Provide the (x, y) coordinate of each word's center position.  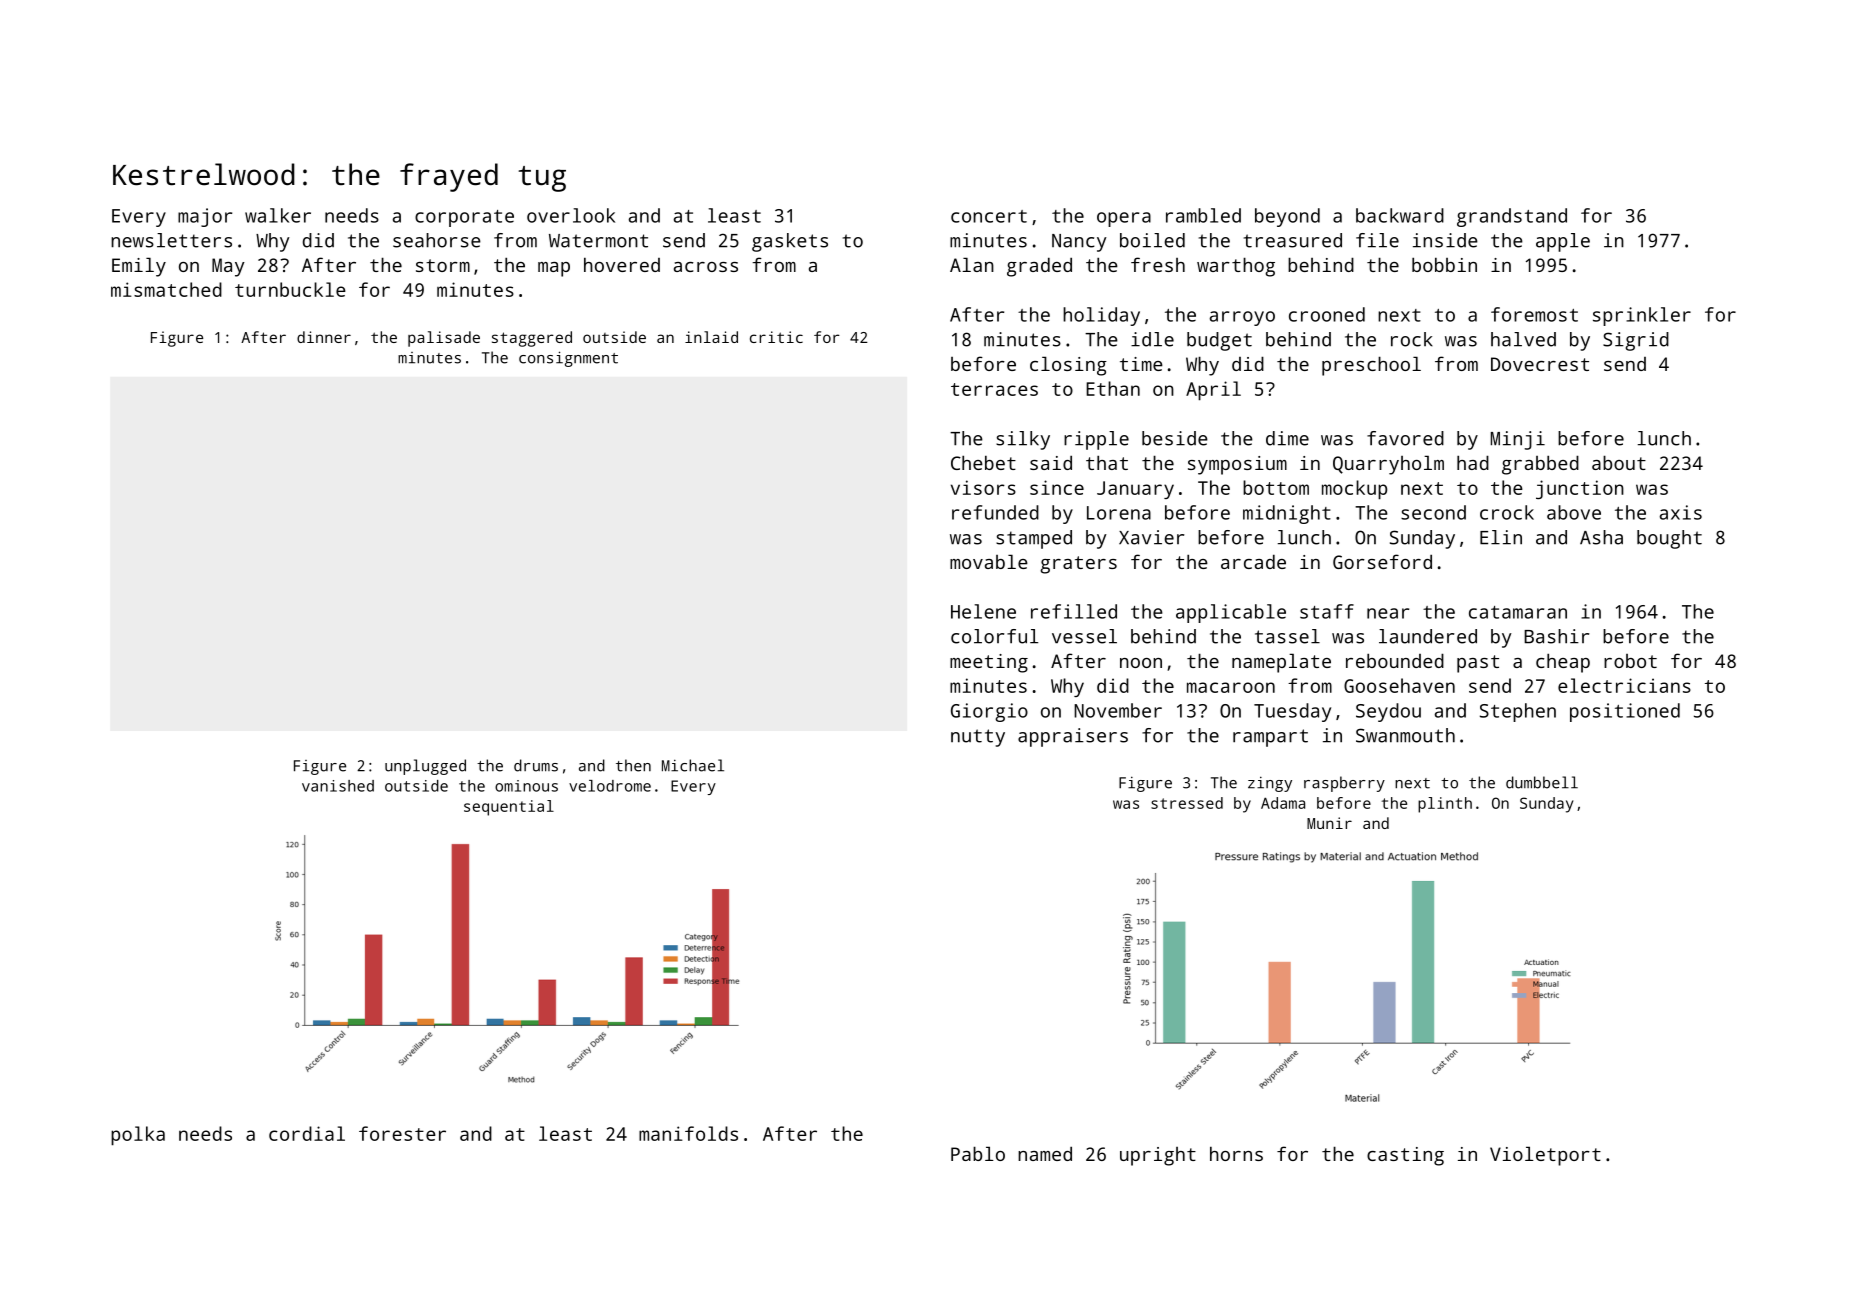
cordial (307, 1133)
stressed (1187, 803)
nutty (978, 738)
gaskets (790, 242)
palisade (444, 339)
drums (536, 765)
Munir (1329, 823)
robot (1630, 661)
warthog (1236, 267)
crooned (1327, 314)
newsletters (171, 240)
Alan (972, 264)
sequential (509, 808)
